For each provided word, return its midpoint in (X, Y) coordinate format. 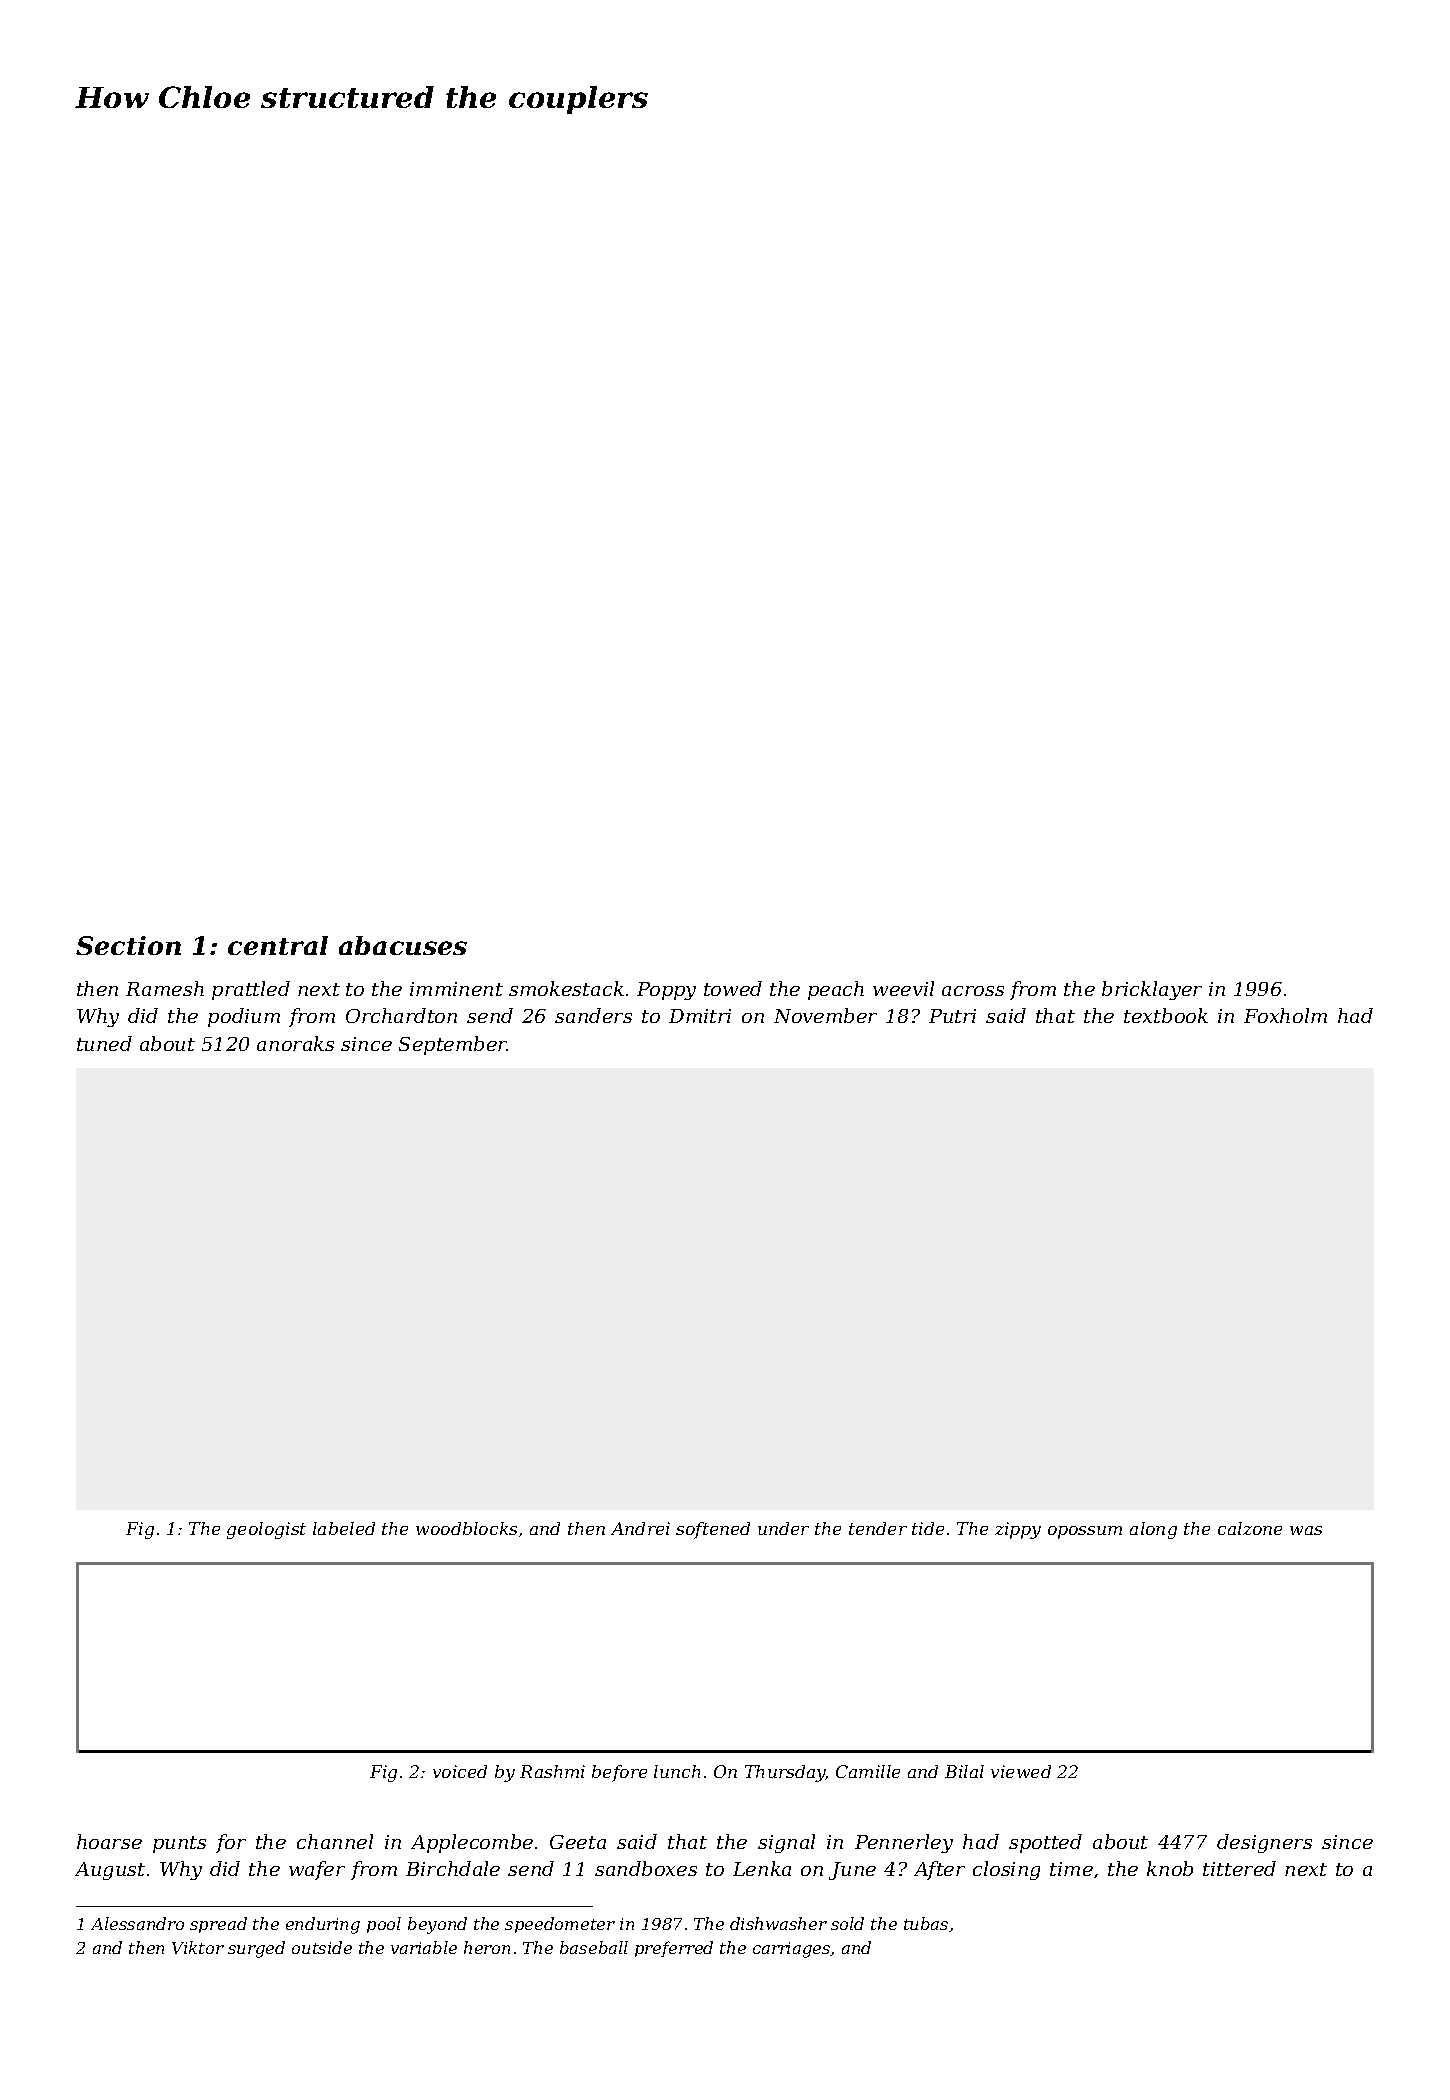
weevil (903, 988)
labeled (344, 1528)
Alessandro (137, 1923)
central (278, 945)
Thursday (785, 1773)
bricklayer (1152, 990)
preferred (674, 1949)
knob (1170, 1868)
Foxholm (1285, 1015)
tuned (104, 1043)
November (825, 1015)
